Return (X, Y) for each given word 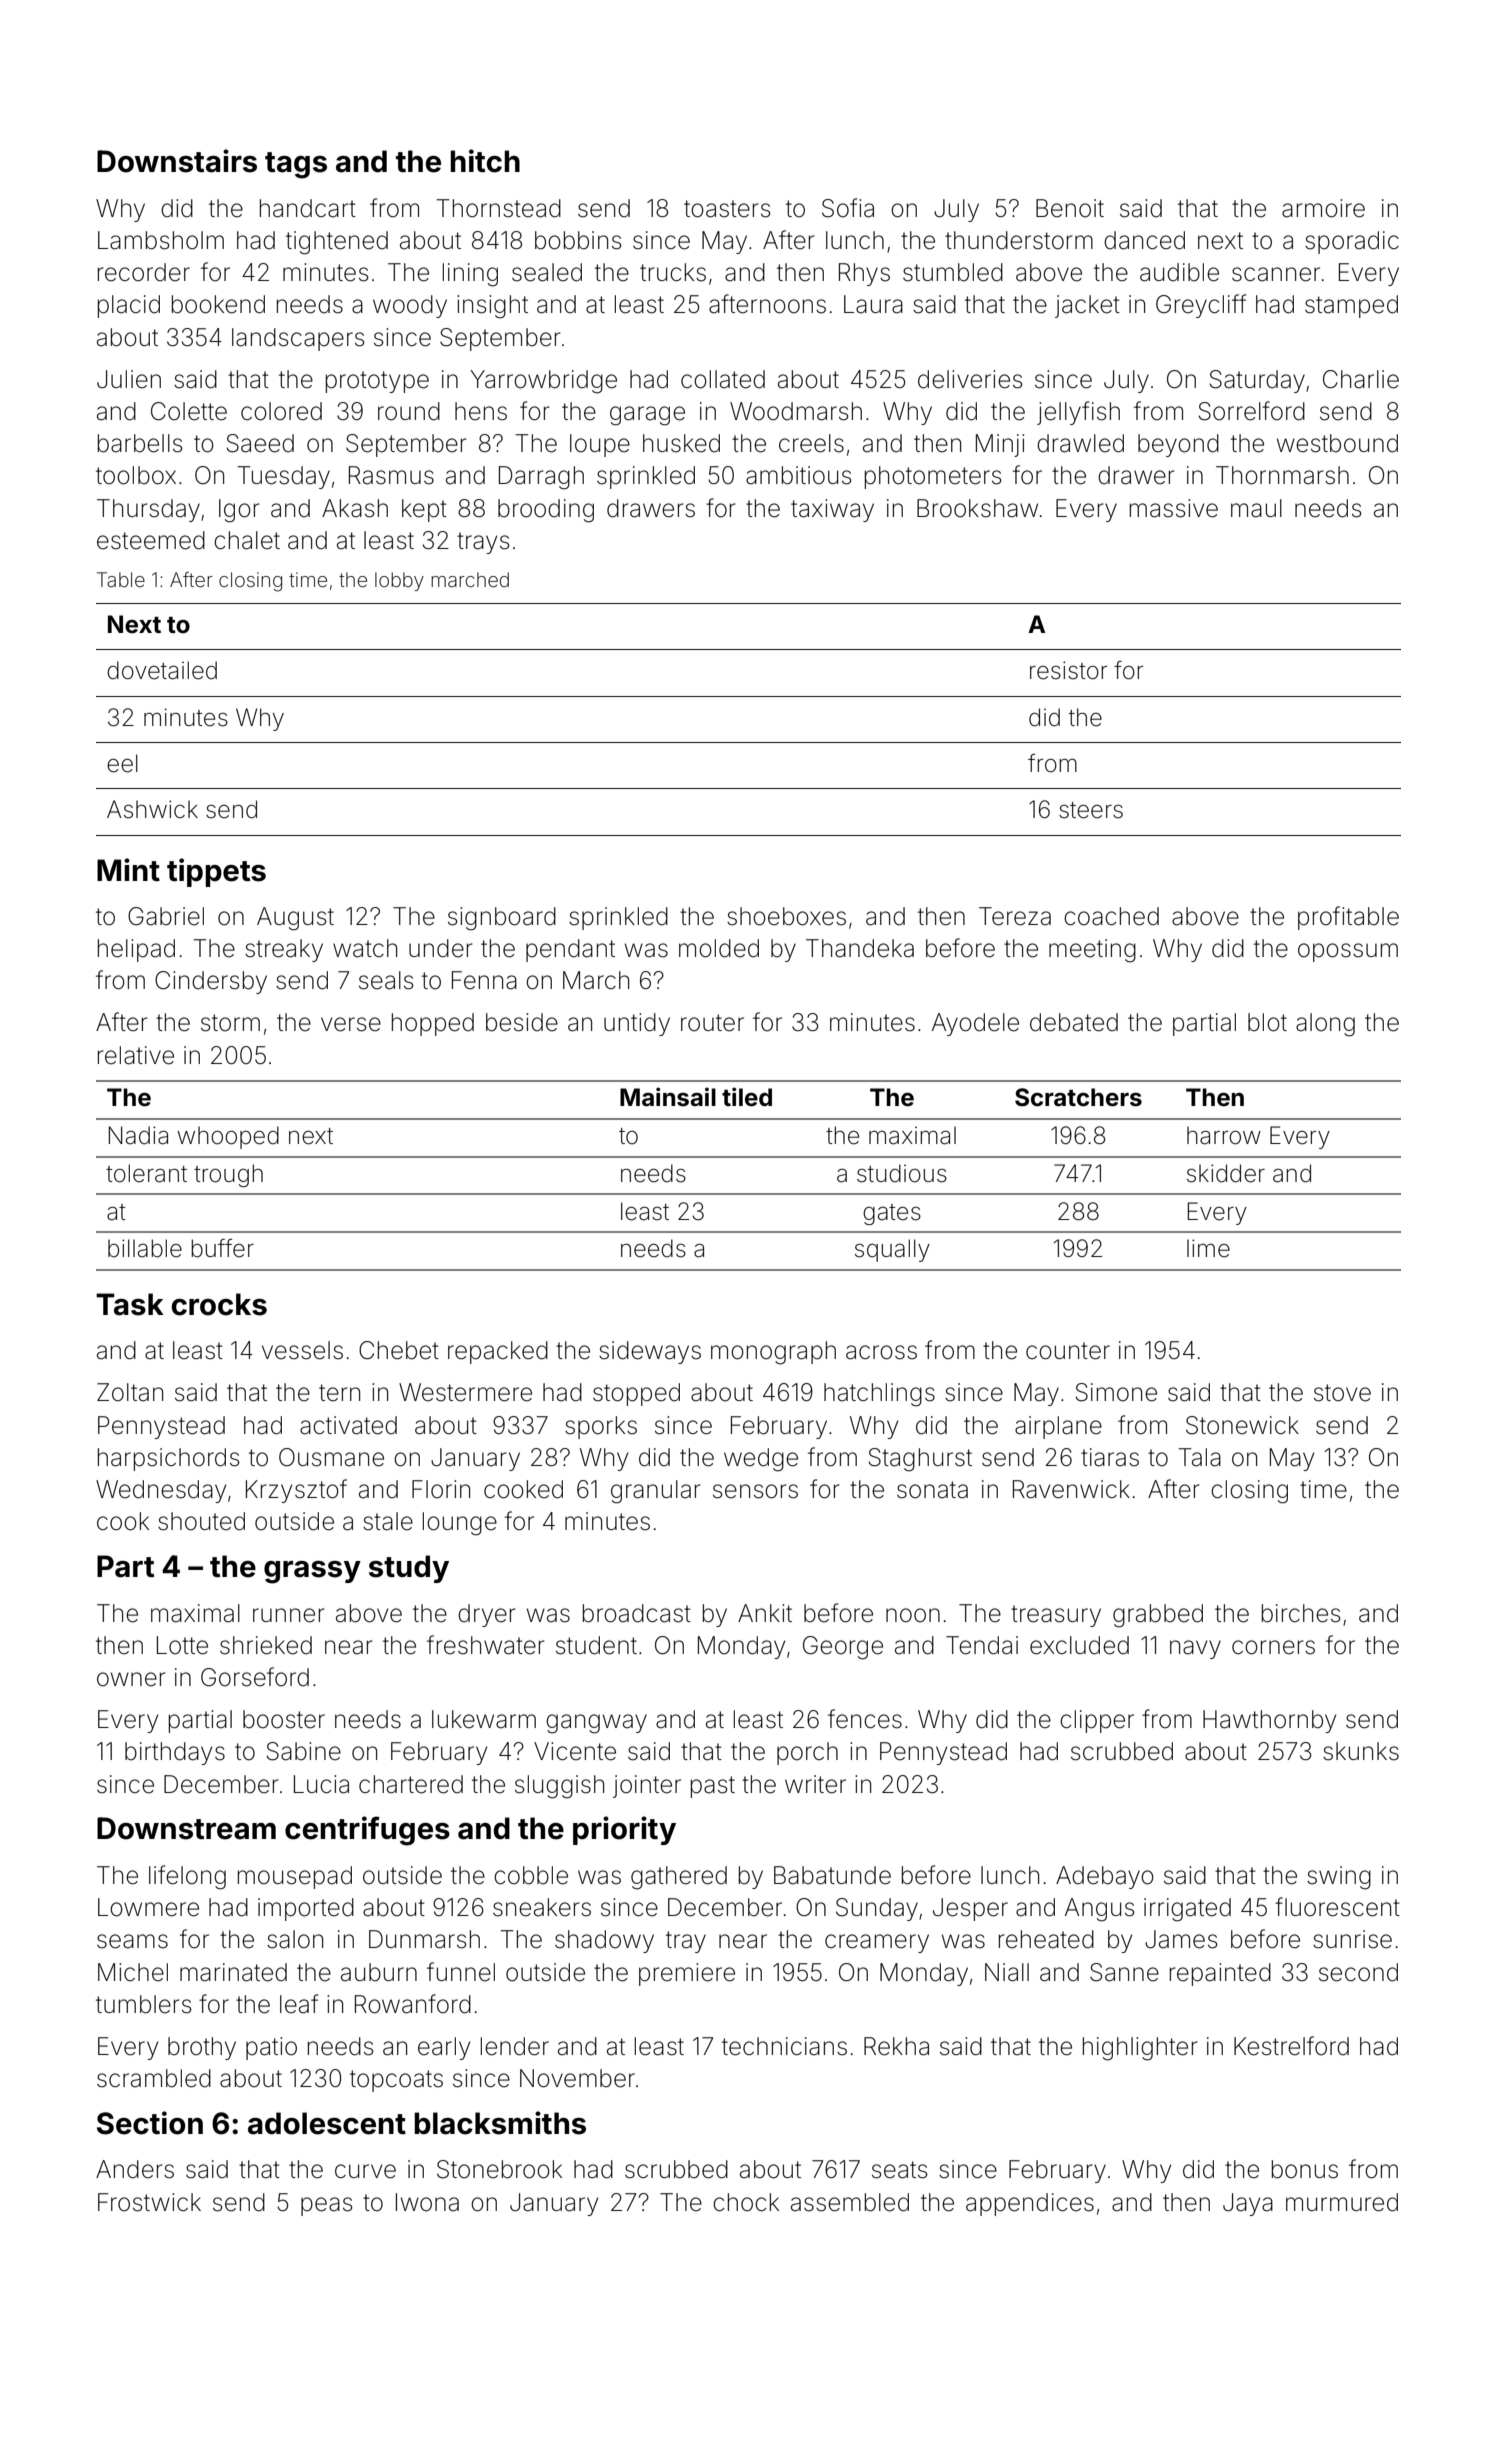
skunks (1361, 1751)
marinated (233, 1972)
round (409, 411)
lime (1208, 1248)
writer (815, 1784)
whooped (228, 1137)
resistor (1069, 670)
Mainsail (668, 1097)
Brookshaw (977, 508)
